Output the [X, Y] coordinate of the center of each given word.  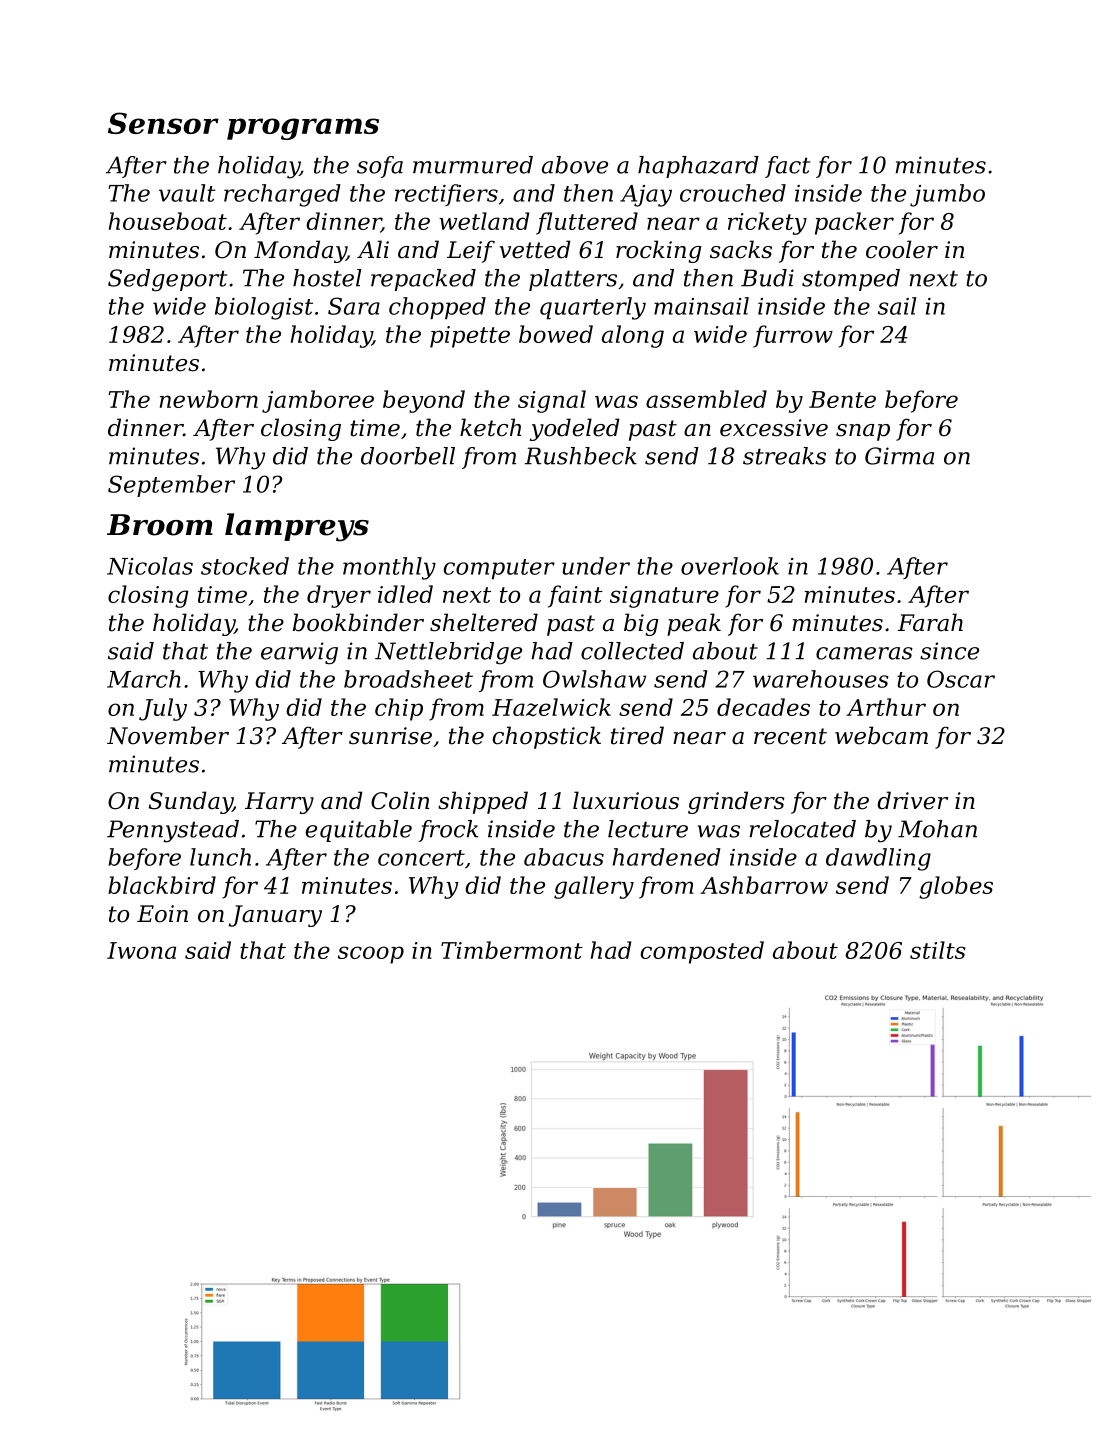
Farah [930, 622]
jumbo [947, 195]
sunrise [390, 736]
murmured [473, 165]
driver [912, 800]
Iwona [141, 950]
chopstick [547, 737]
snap [863, 432]
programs [303, 129]
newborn [209, 399]
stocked [245, 566]
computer [499, 569]
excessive [774, 428]
